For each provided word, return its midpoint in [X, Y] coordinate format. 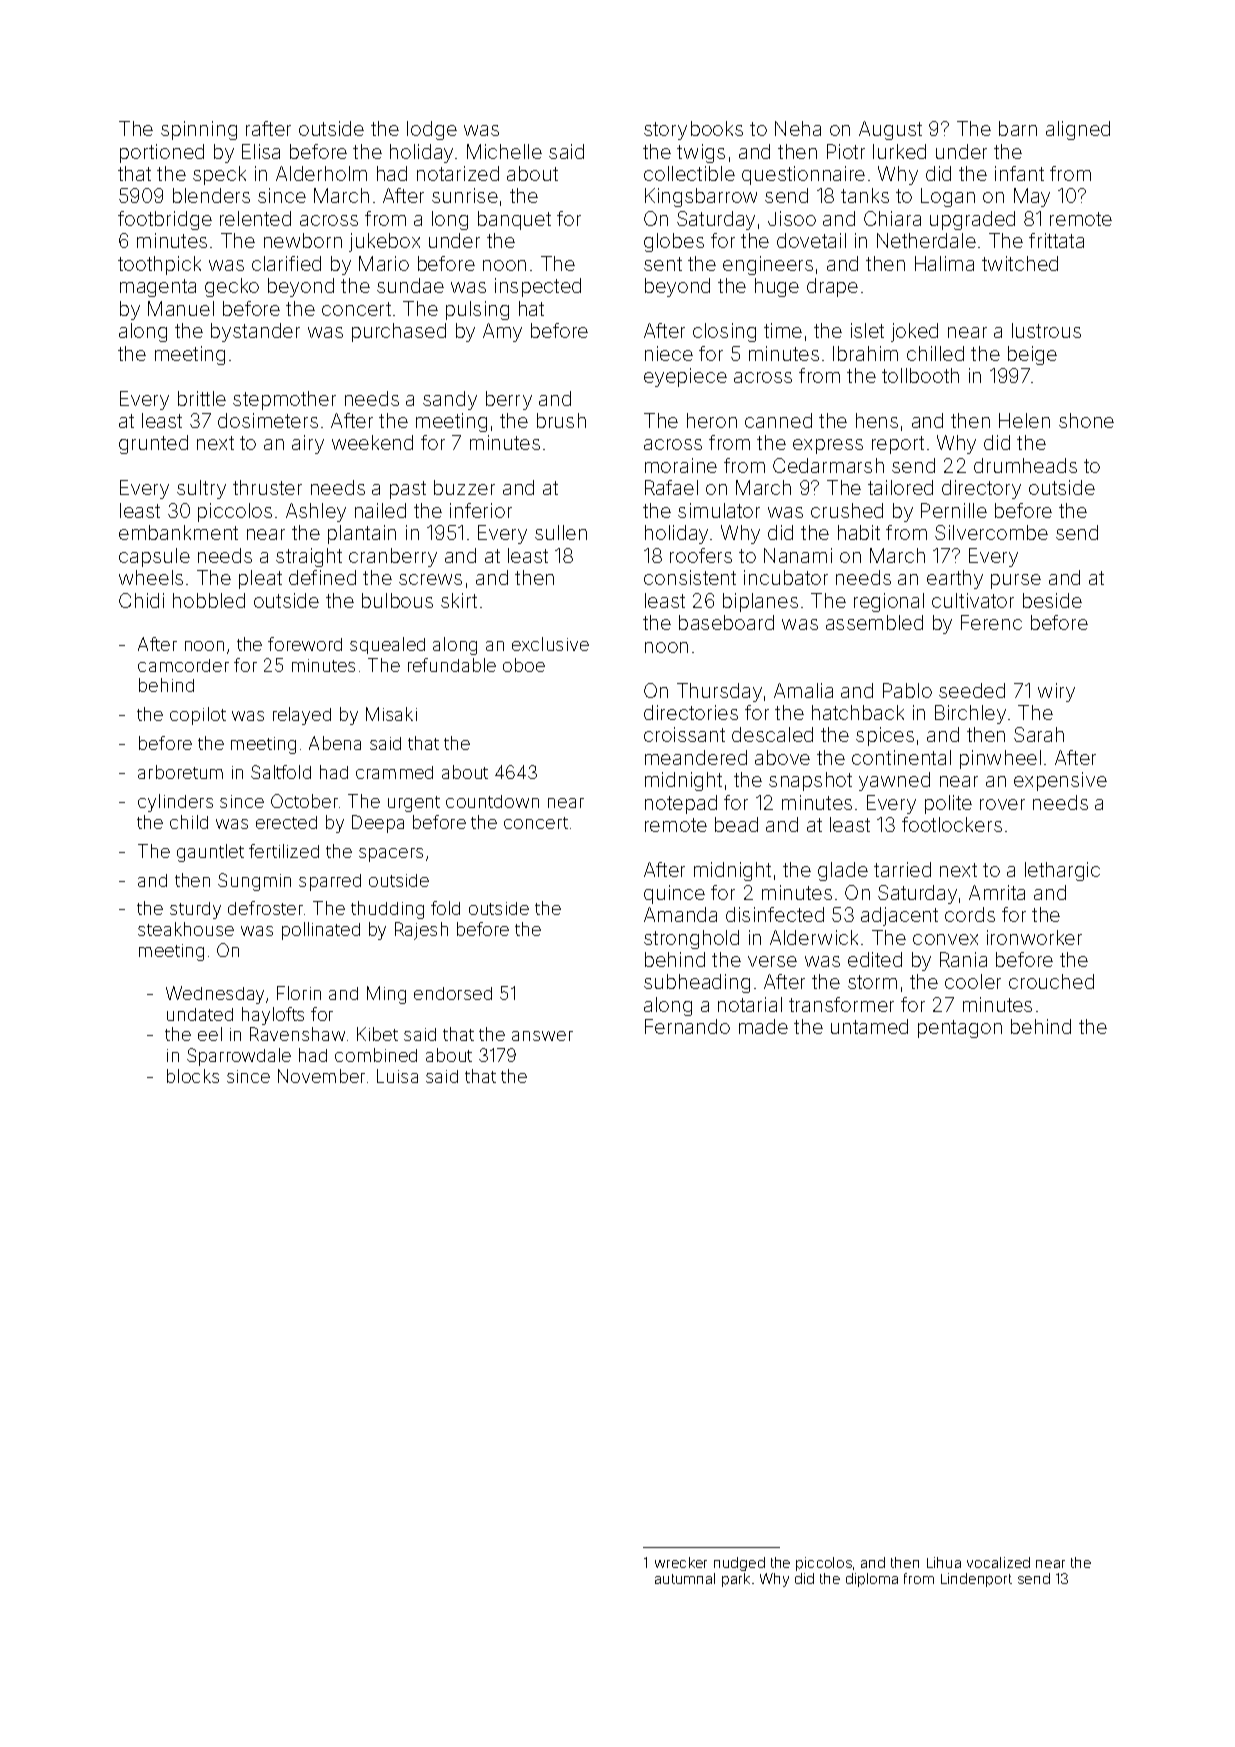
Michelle [504, 151]
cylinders [175, 803]
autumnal [685, 1578]
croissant [684, 734]
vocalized [998, 1562]
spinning [199, 130]
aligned [1078, 130]
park [736, 1580]
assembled [874, 622]
